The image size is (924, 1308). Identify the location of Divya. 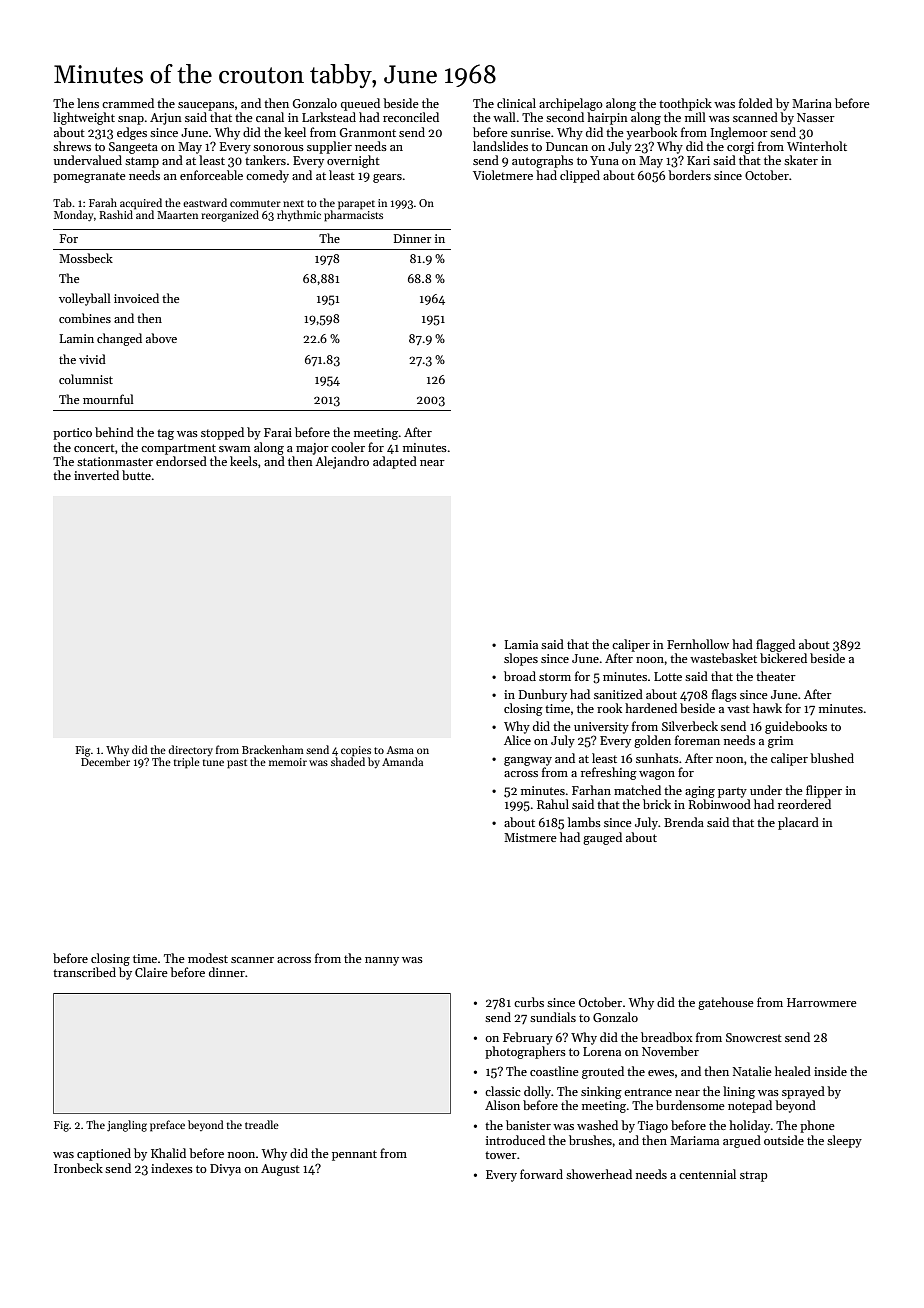
(225, 1170).
